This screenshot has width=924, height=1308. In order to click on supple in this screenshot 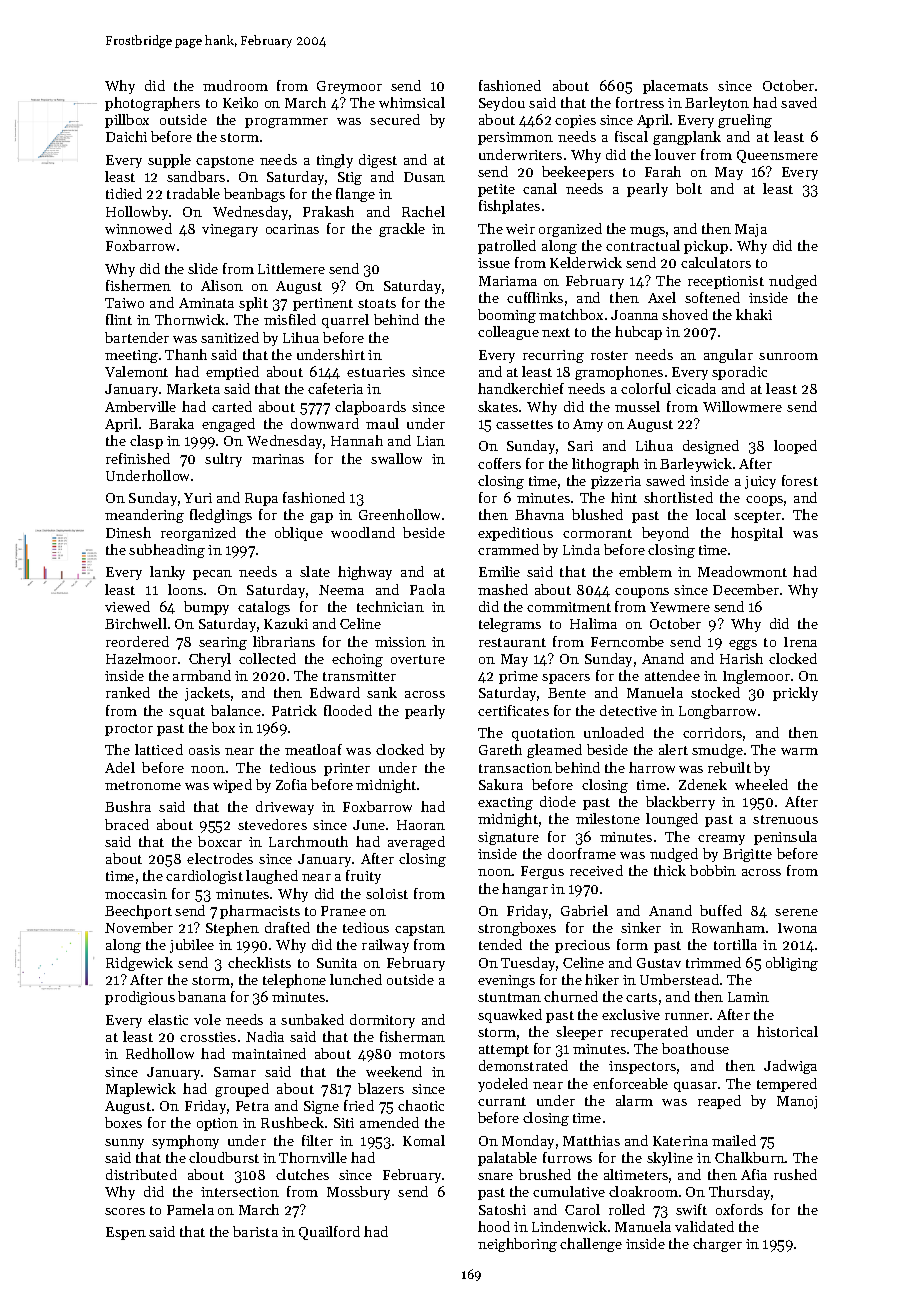, I will do `click(169, 161)`.
